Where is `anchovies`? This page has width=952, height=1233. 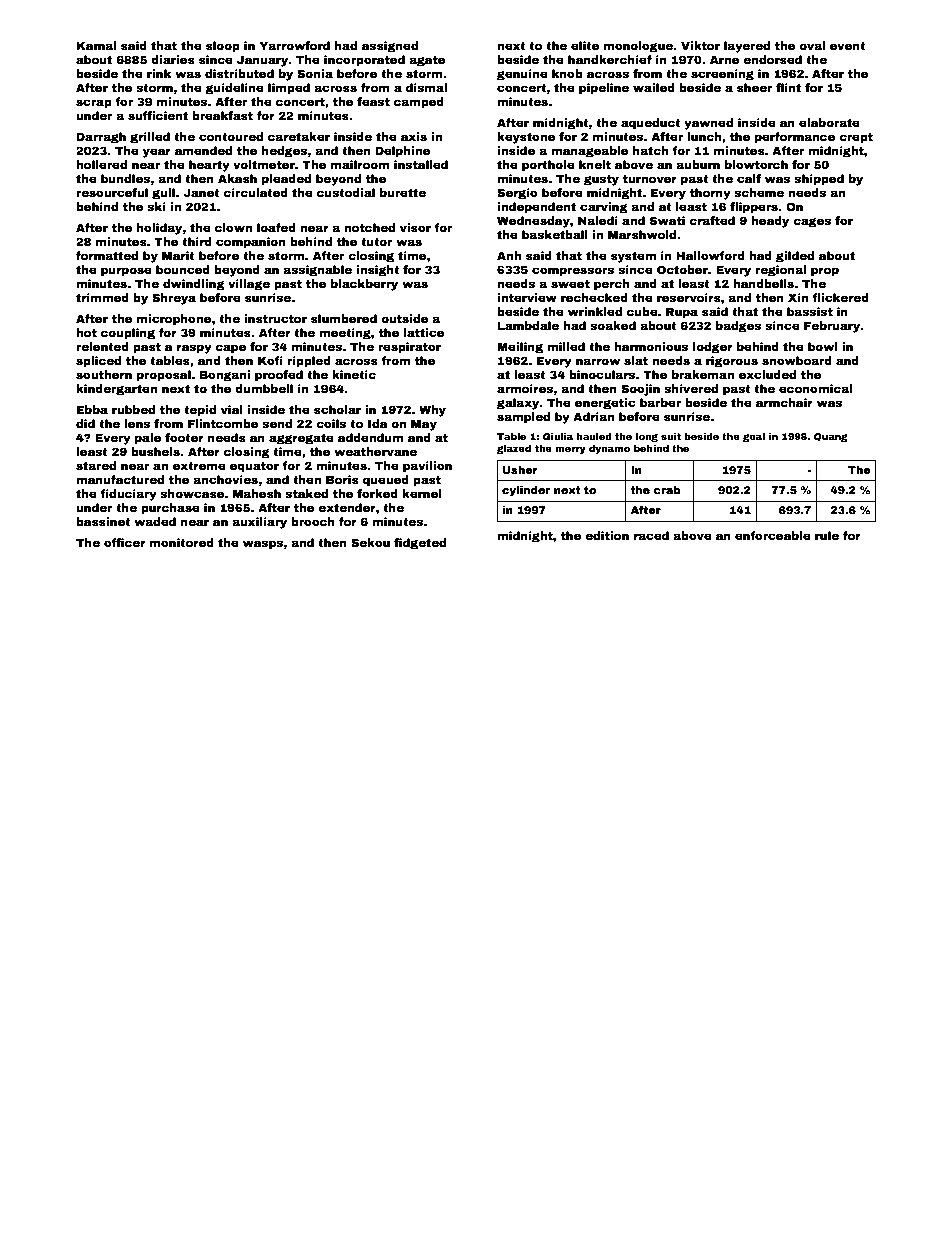
anchovies is located at coordinates (225, 479).
